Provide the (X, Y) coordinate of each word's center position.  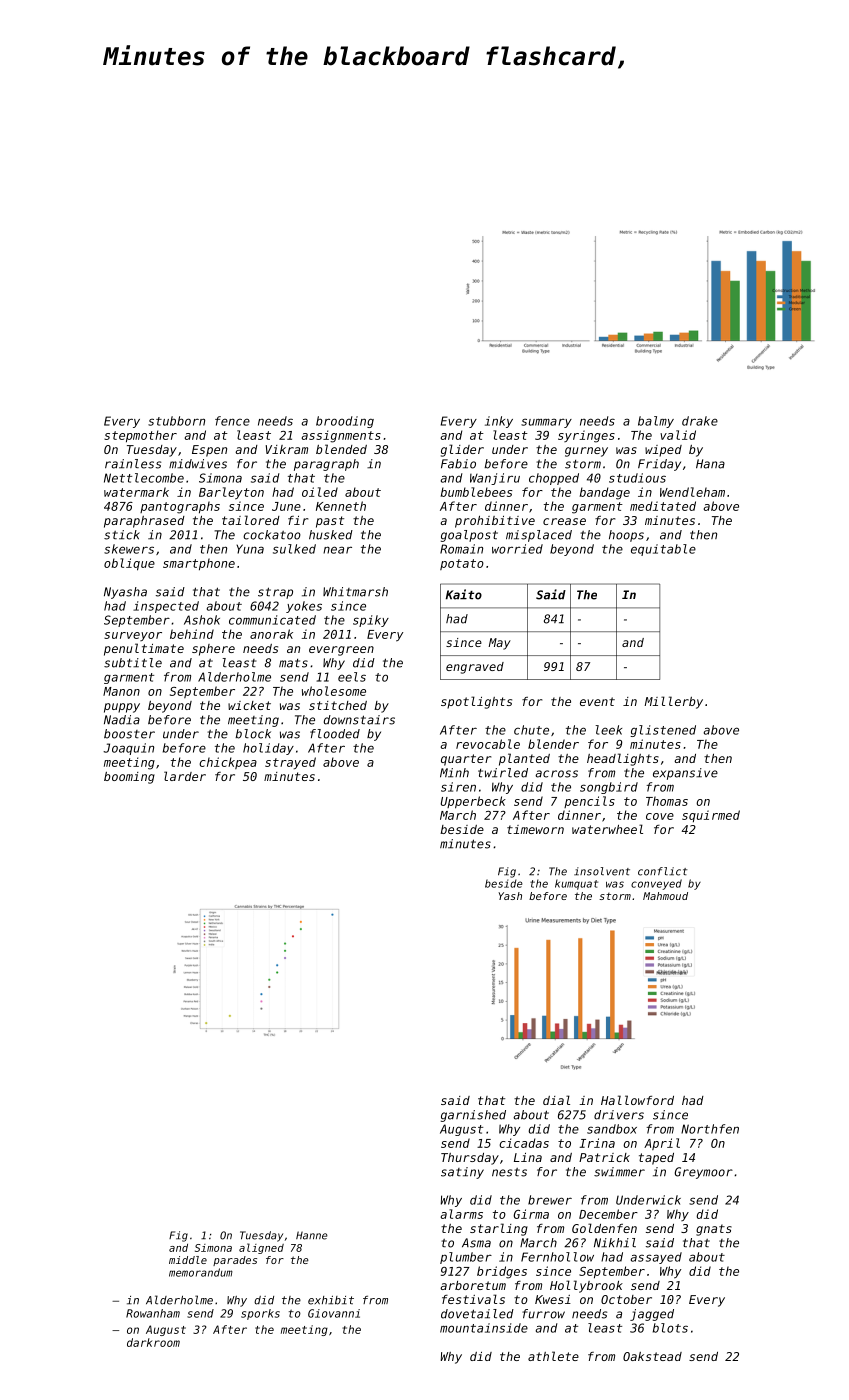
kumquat (576, 884)
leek (608, 730)
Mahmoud (665, 896)
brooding (345, 422)
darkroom (153, 1342)
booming (129, 778)
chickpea (228, 763)
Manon (121, 691)
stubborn (176, 421)
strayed (290, 763)
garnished (473, 1116)
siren (458, 787)
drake (700, 421)
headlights (623, 759)
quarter (466, 760)
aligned (261, 1248)
